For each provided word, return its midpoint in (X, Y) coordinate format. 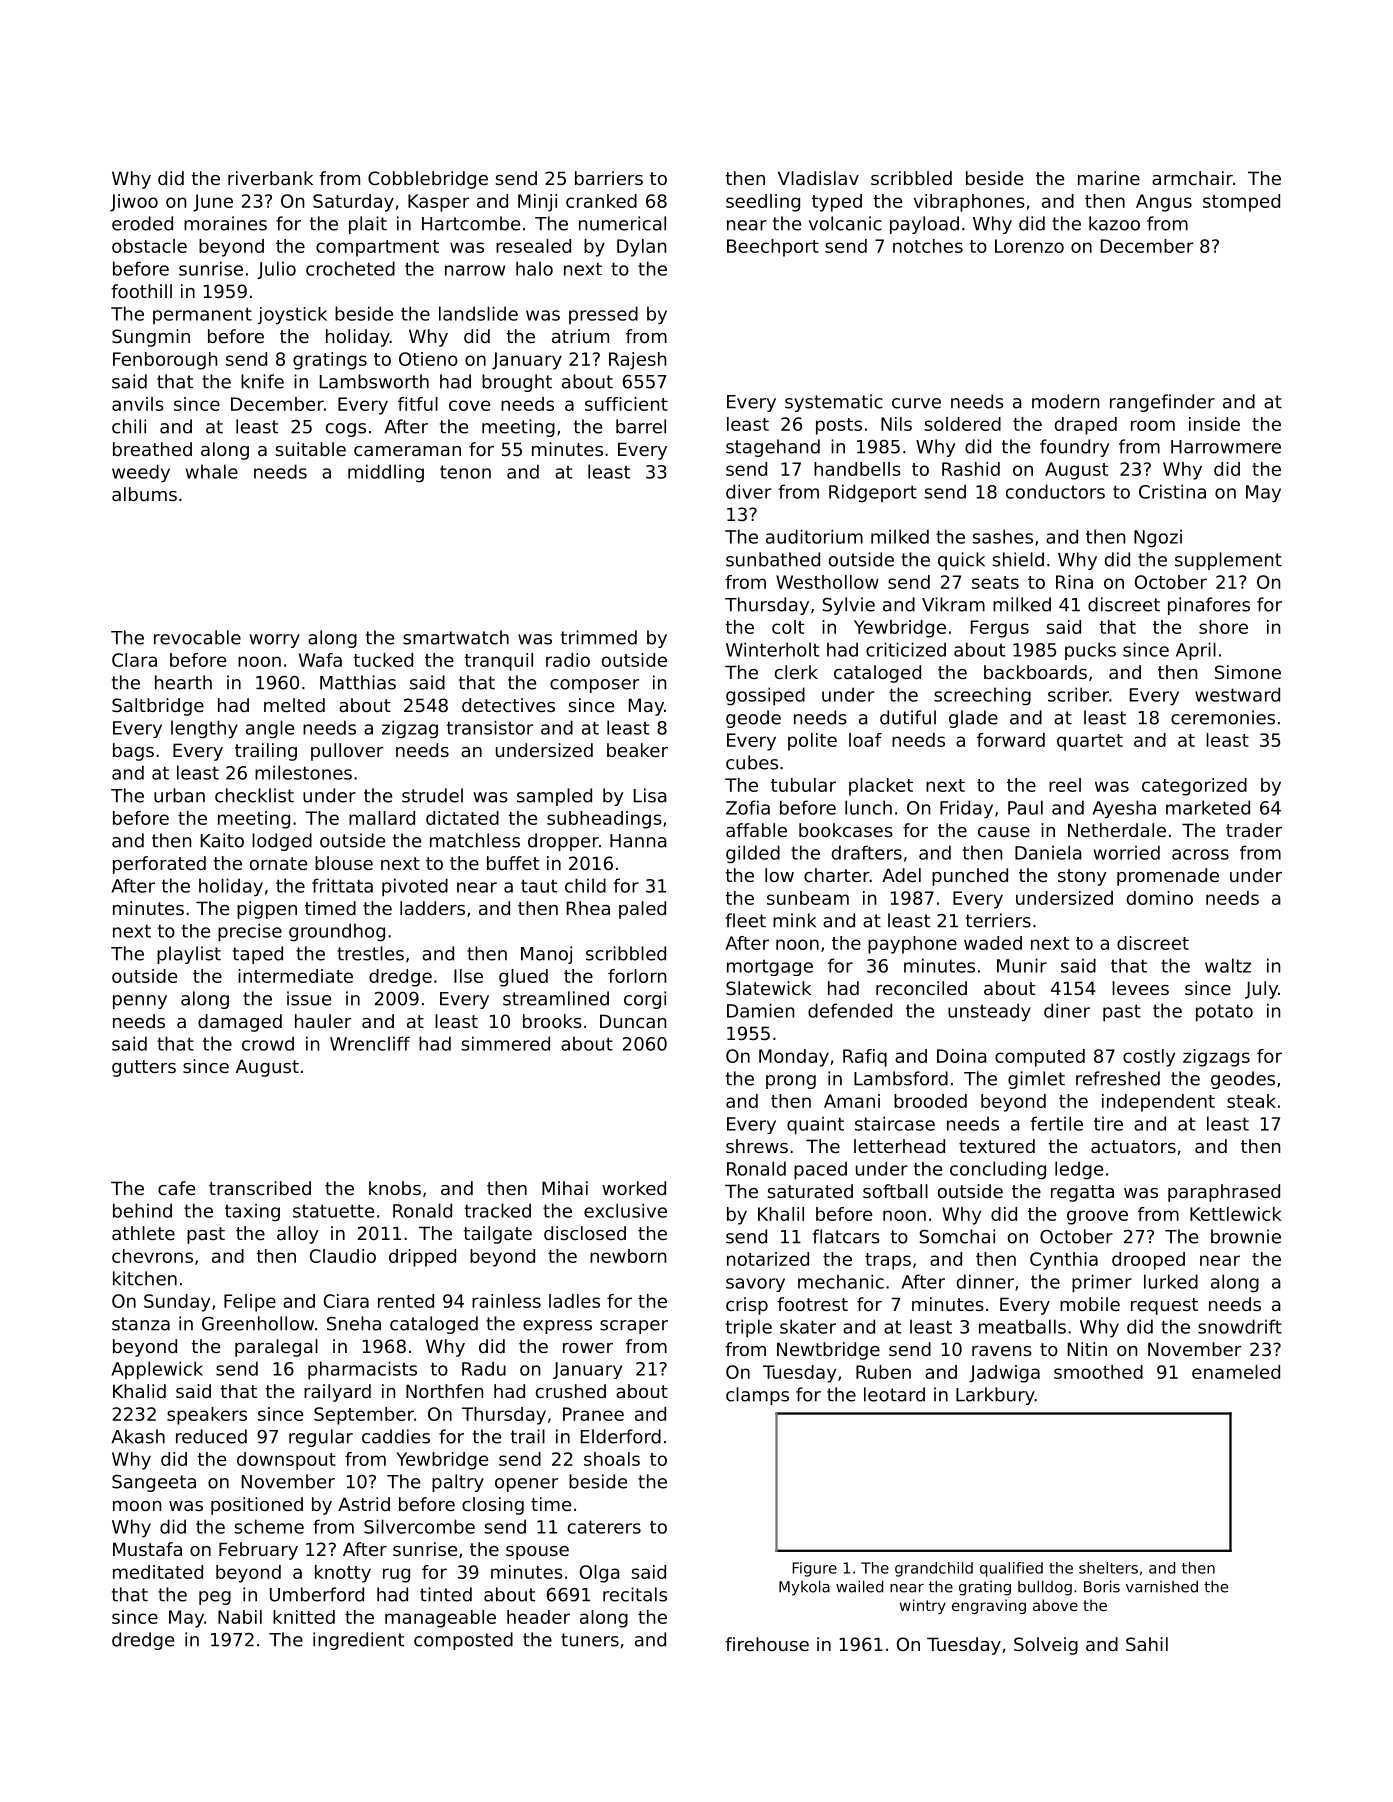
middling (386, 473)
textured (997, 1146)
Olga (600, 1574)
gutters (144, 1068)
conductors (1055, 491)
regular (321, 1438)
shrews (757, 1146)
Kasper (438, 203)
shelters (1108, 1568)
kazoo (1114, 223)
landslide (478, 313)
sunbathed (773, 559)
